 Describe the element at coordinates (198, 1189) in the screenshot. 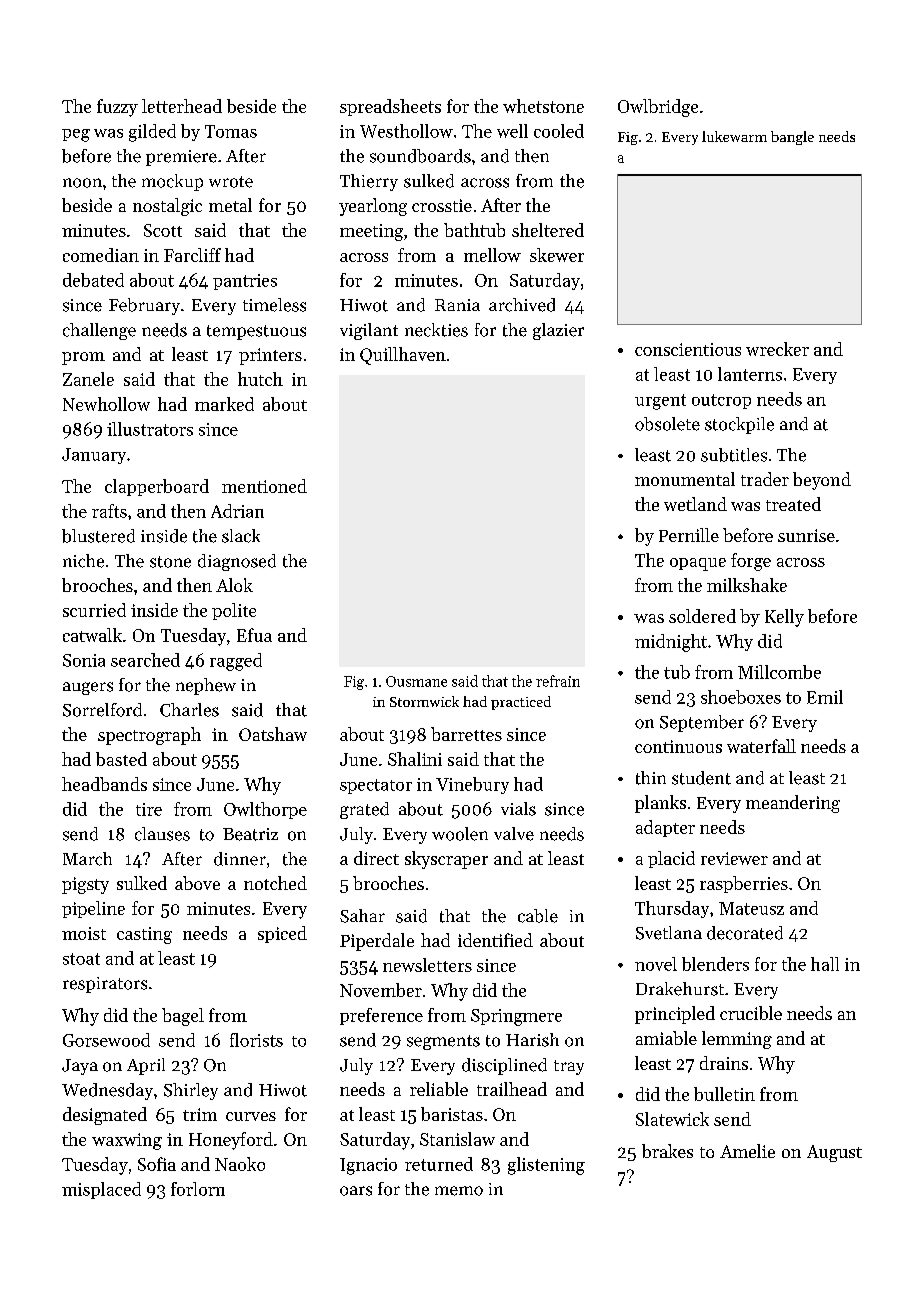

I see `forlorn` at that location.
